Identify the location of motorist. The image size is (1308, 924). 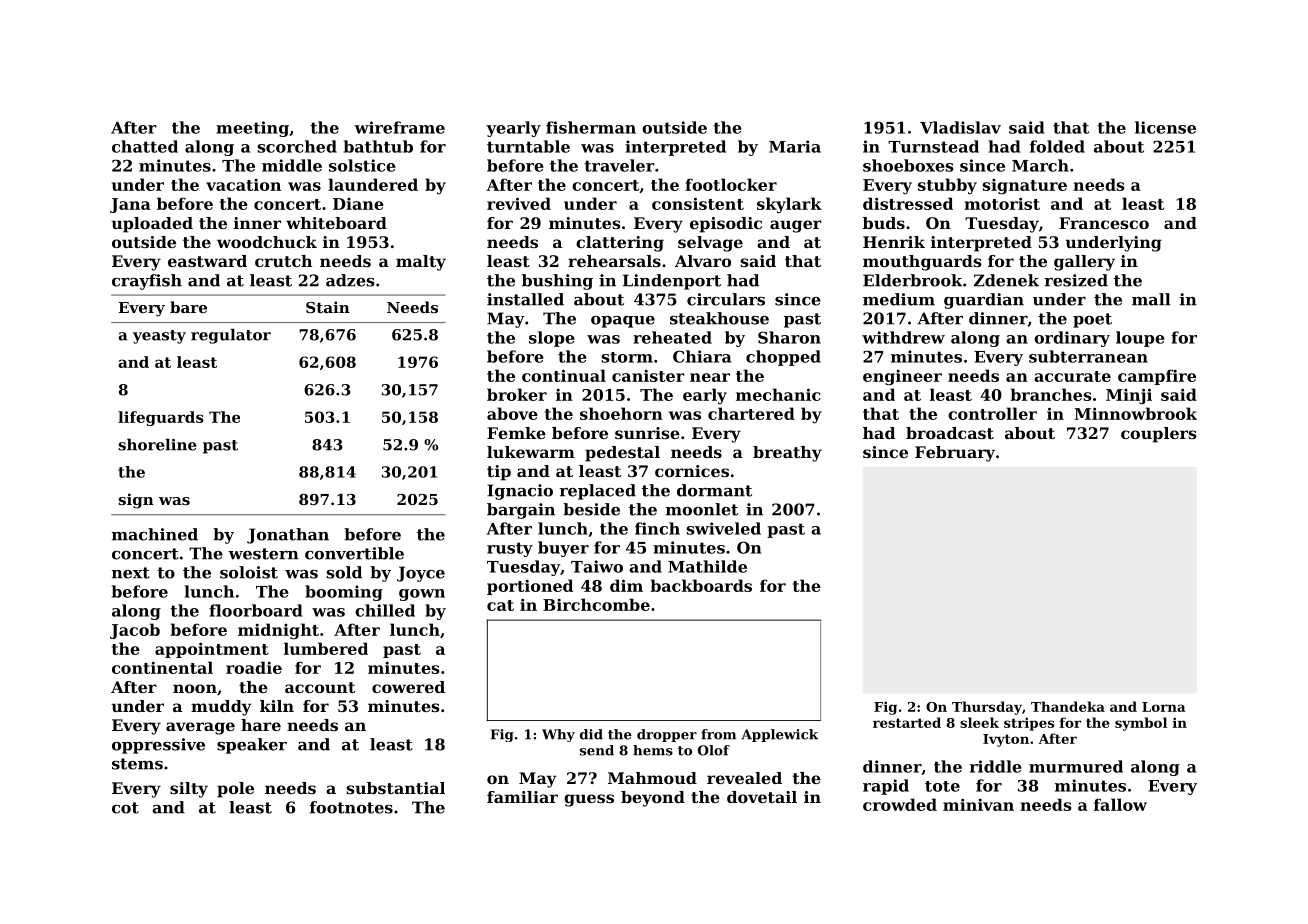
(1002, 203).
